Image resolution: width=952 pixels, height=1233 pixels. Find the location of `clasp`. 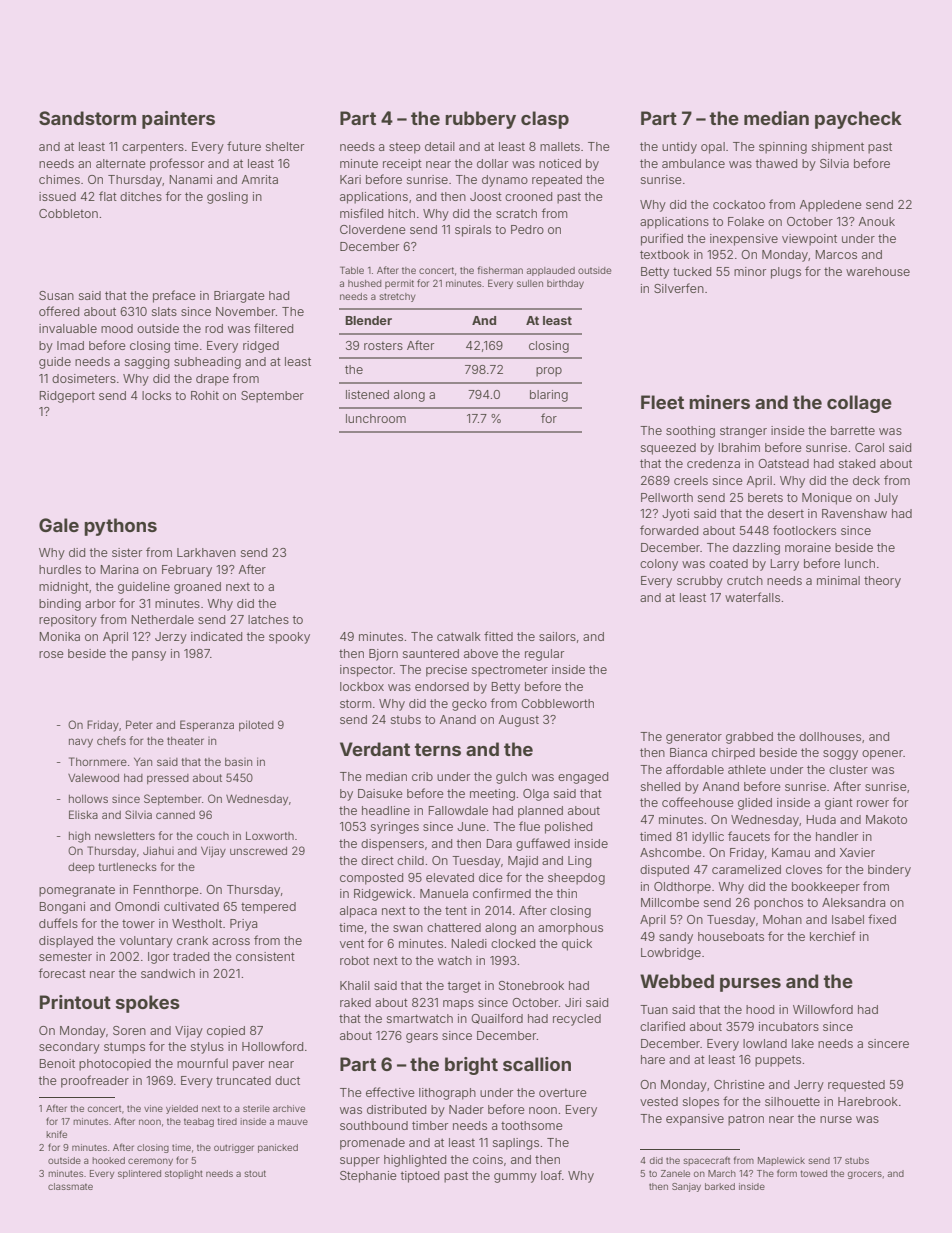

clasp is located at coordinates (545, 120).
